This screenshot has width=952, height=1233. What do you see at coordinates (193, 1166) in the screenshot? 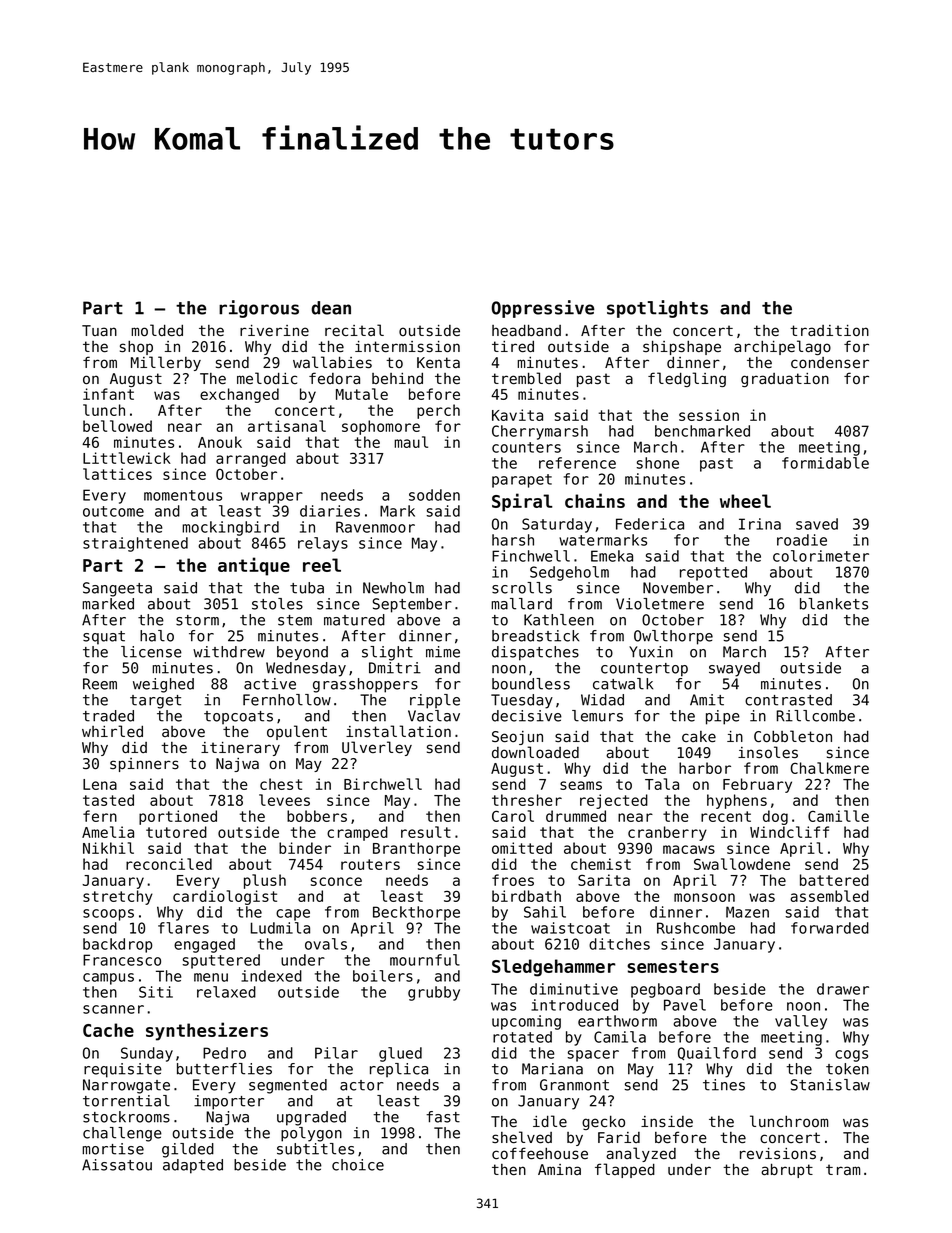
I see `adapted` at bounding box center [193, 1166].
